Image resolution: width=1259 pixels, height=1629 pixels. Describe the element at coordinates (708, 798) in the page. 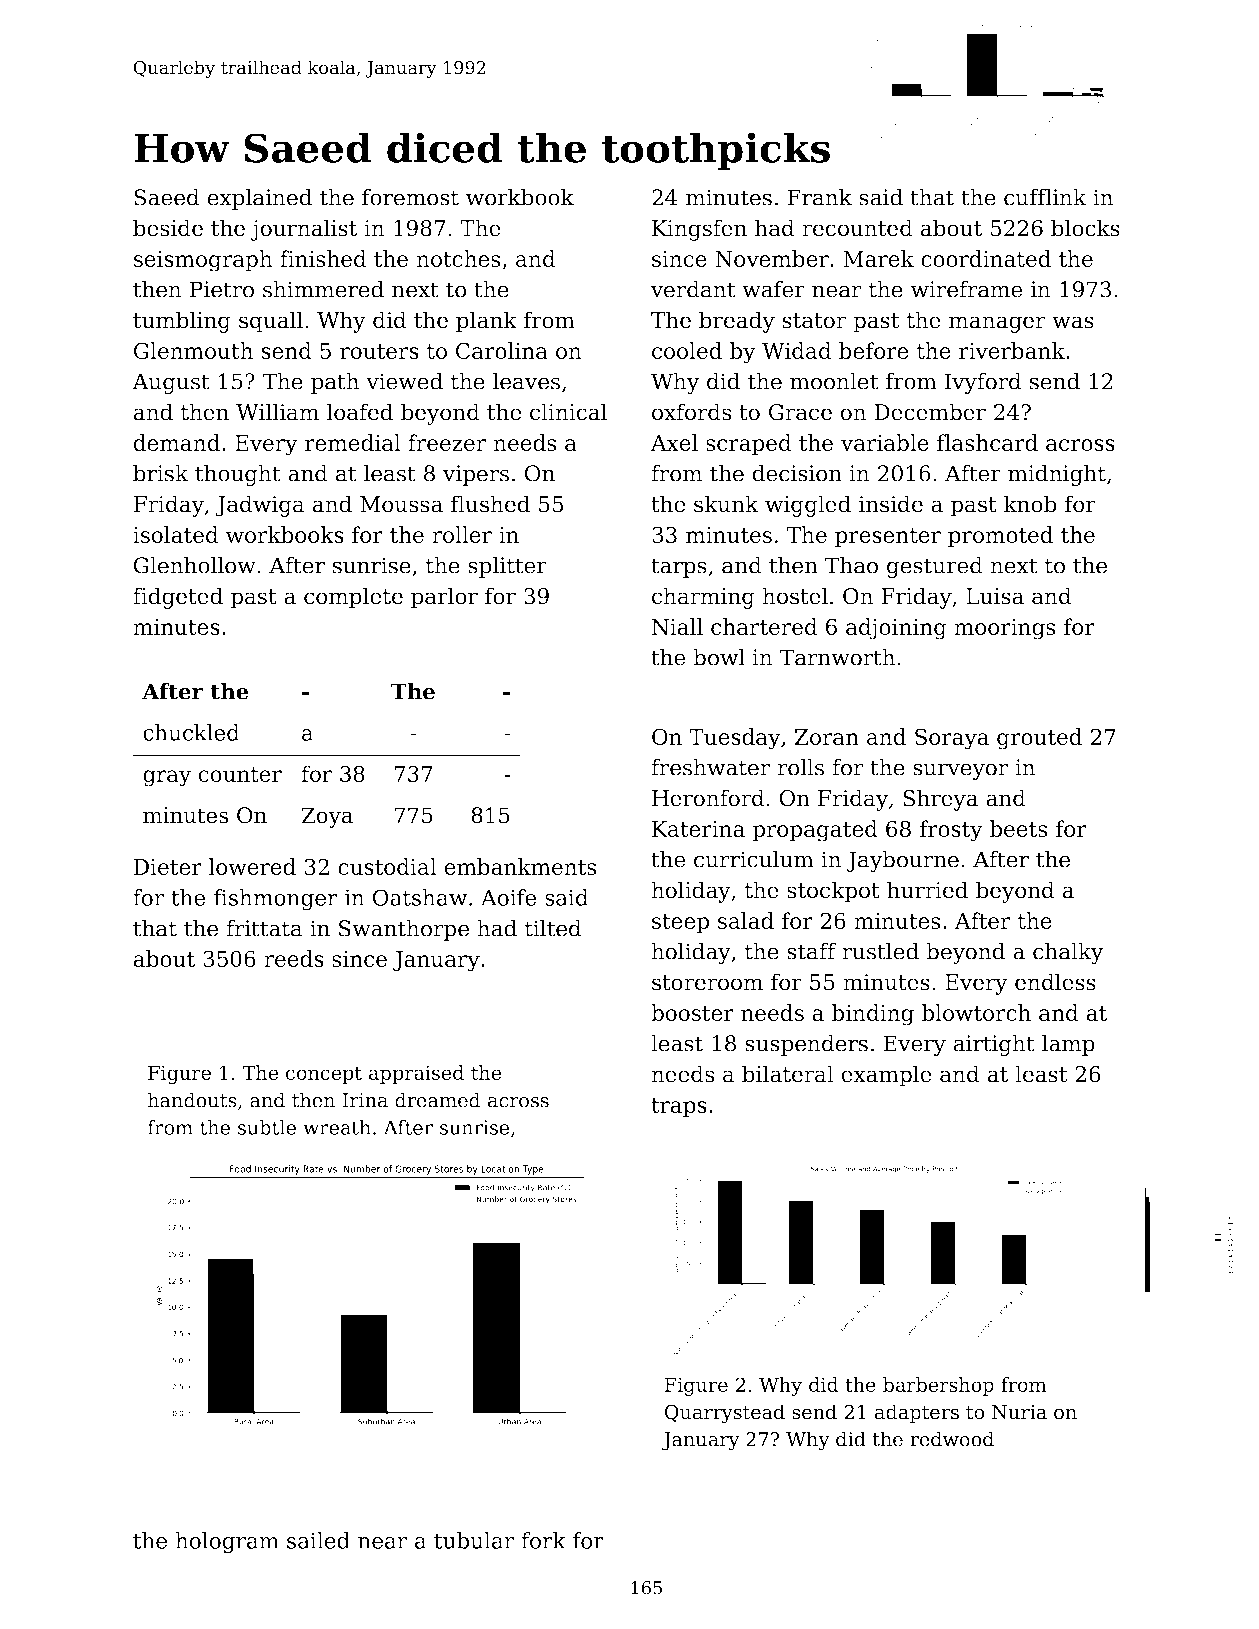

I see `Heronford` at that location.
